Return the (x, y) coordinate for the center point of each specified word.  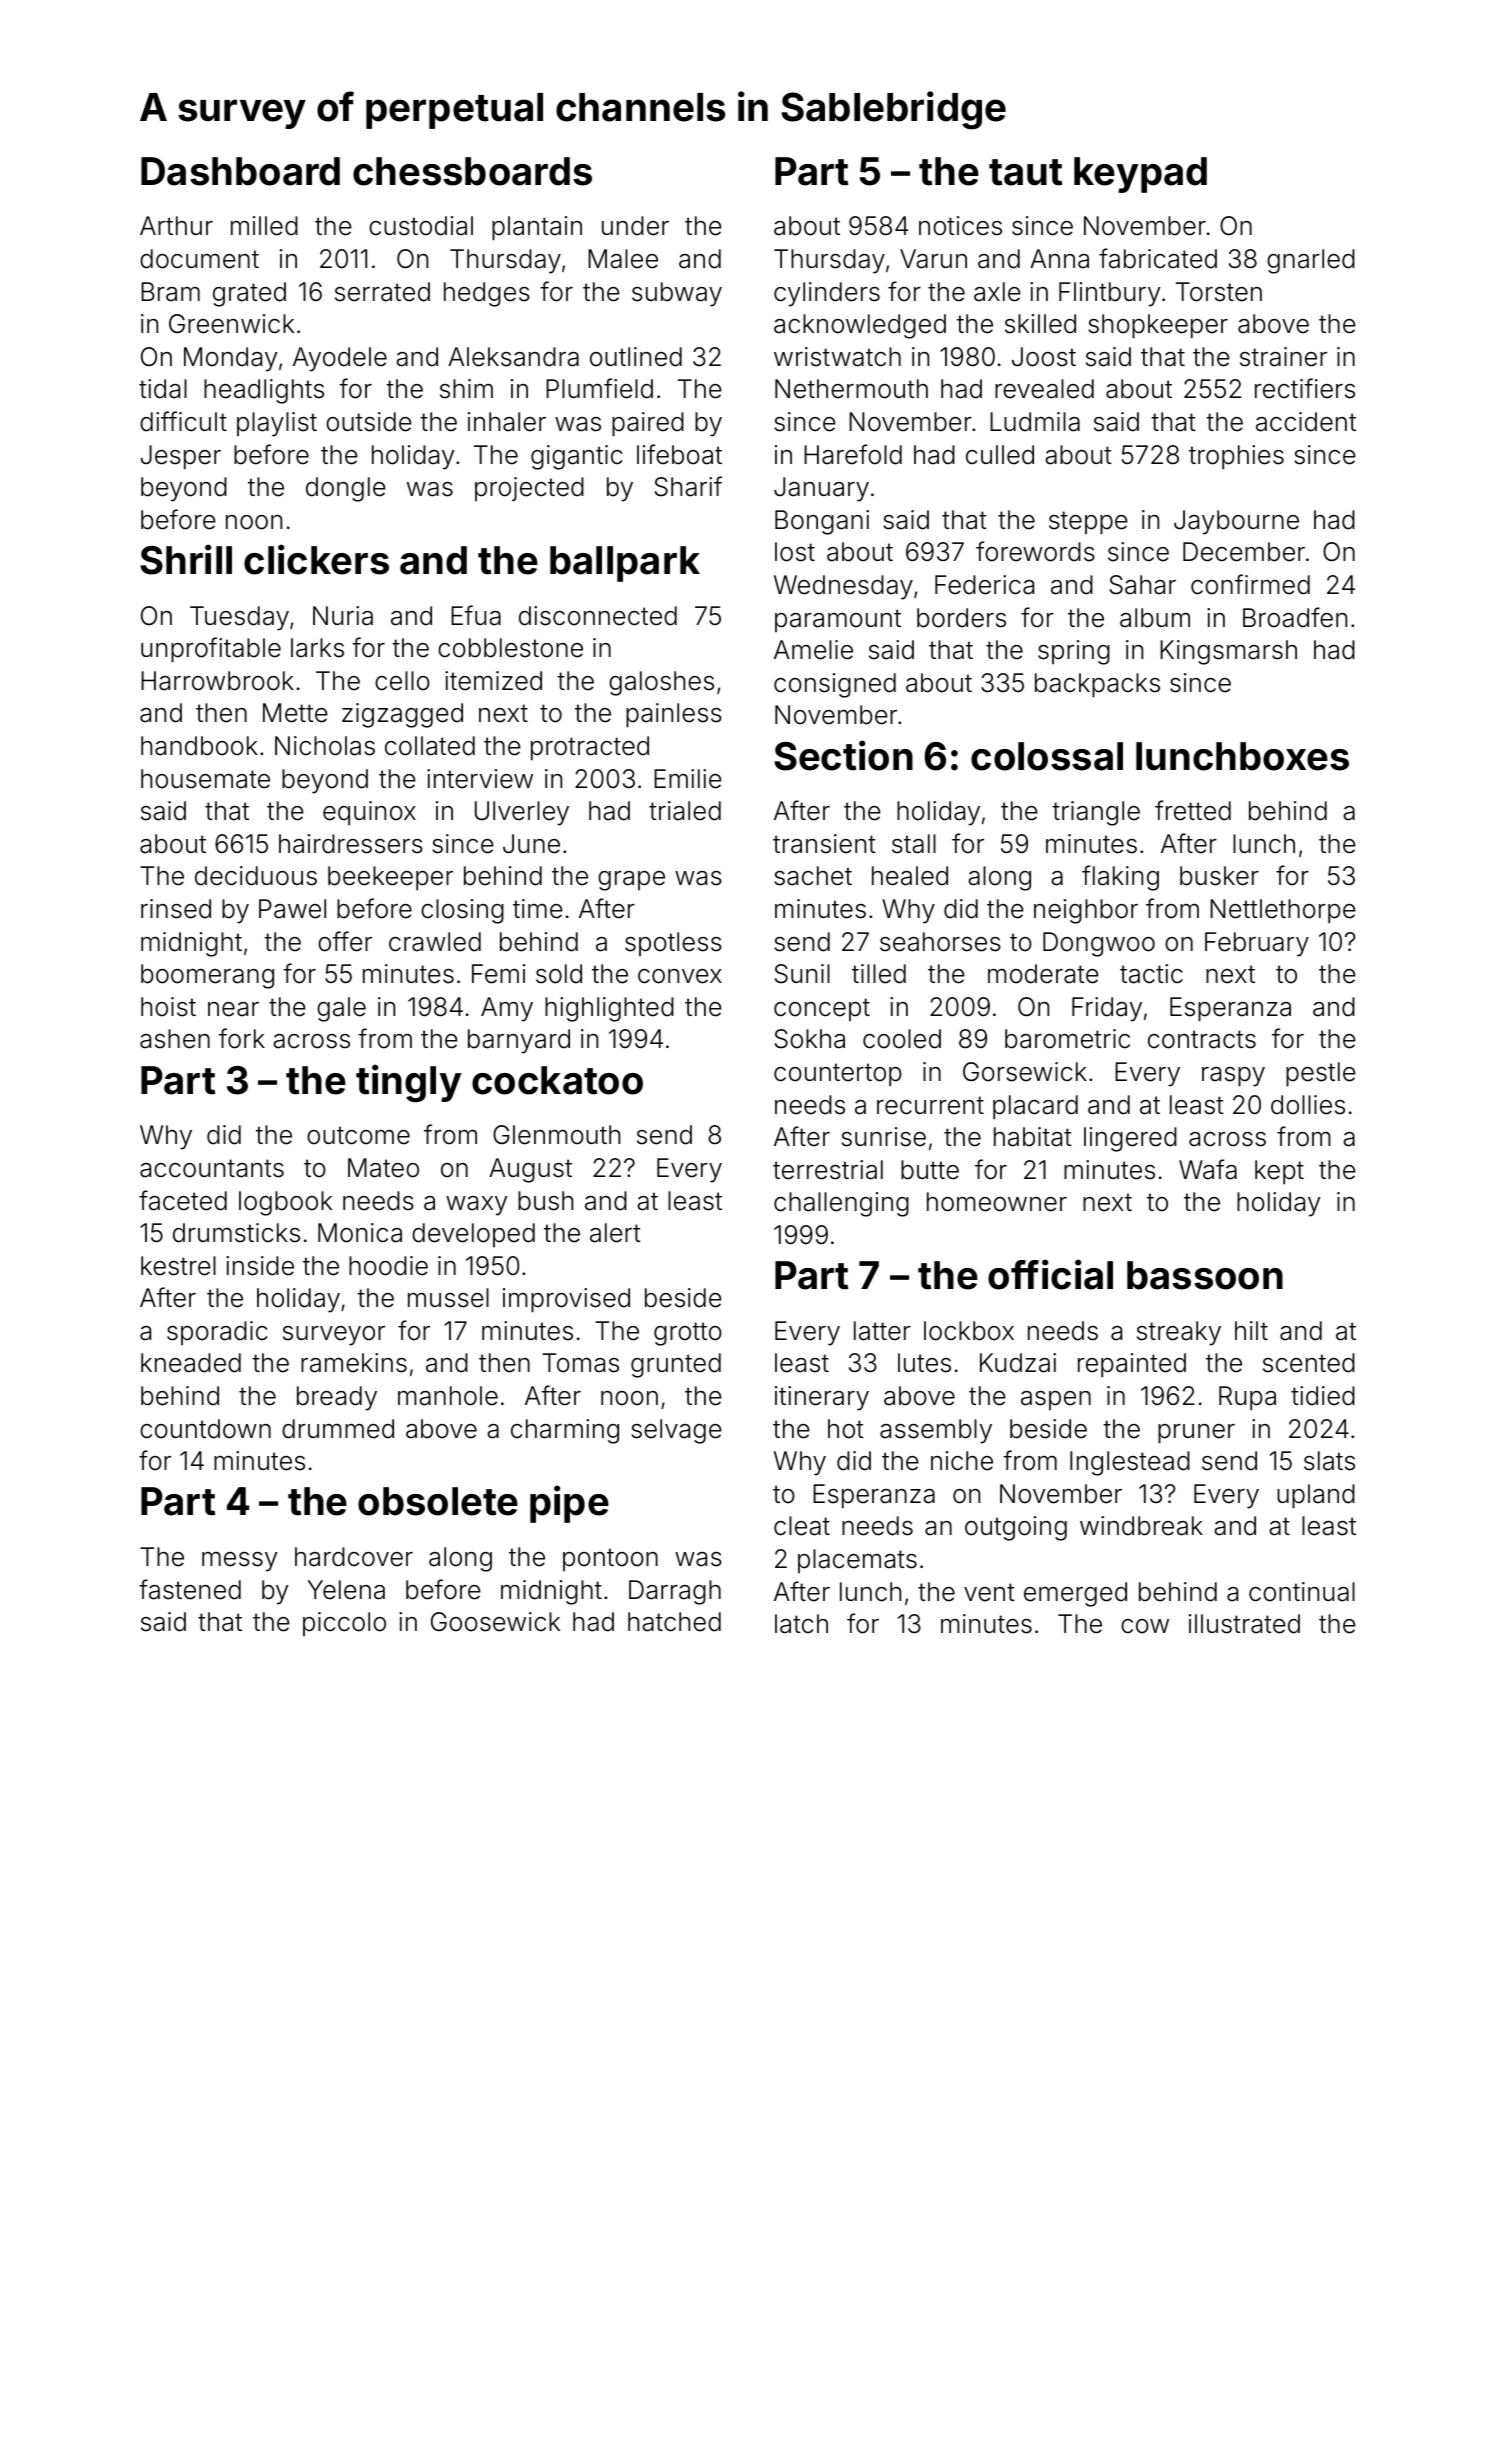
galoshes (661, 683)
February (1257, 944)
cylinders (827, 294)
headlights (264, 391)
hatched (674, 1622)
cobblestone (510, 648)
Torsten (1219, 292)
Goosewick (495, 1622)
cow (1145, 1626)
